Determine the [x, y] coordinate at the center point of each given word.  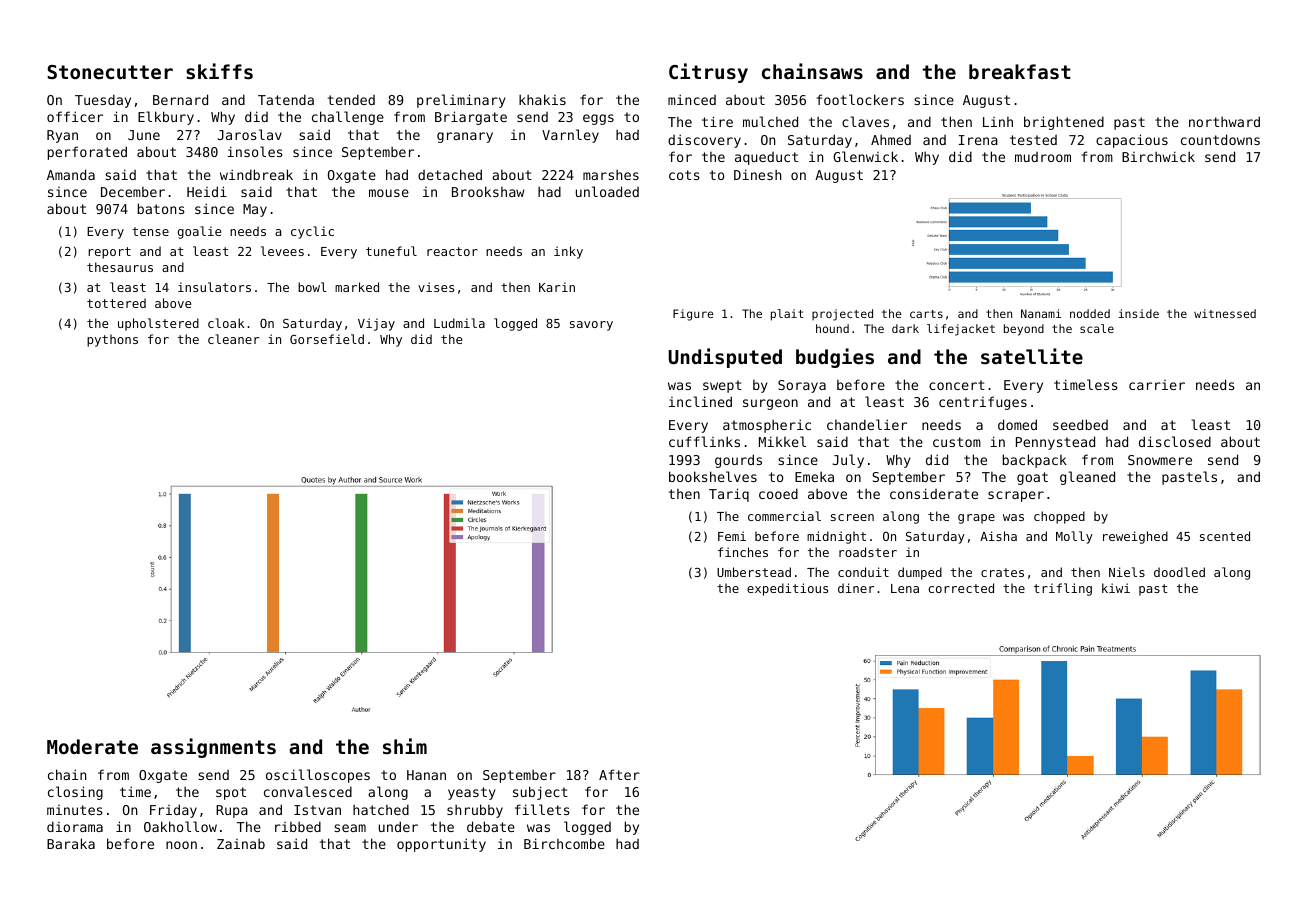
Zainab [241, 844]
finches [743, 552]
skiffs [219, 71]
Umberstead [754, 572]
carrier [1157, 385]
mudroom [1043, 157]
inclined [700, 401]
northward [1224, 121]
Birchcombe [564, 843]
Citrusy [708, 73]
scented [1225, 536]
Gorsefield [327, 339]
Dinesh [757, 174]
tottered [116, 303]
